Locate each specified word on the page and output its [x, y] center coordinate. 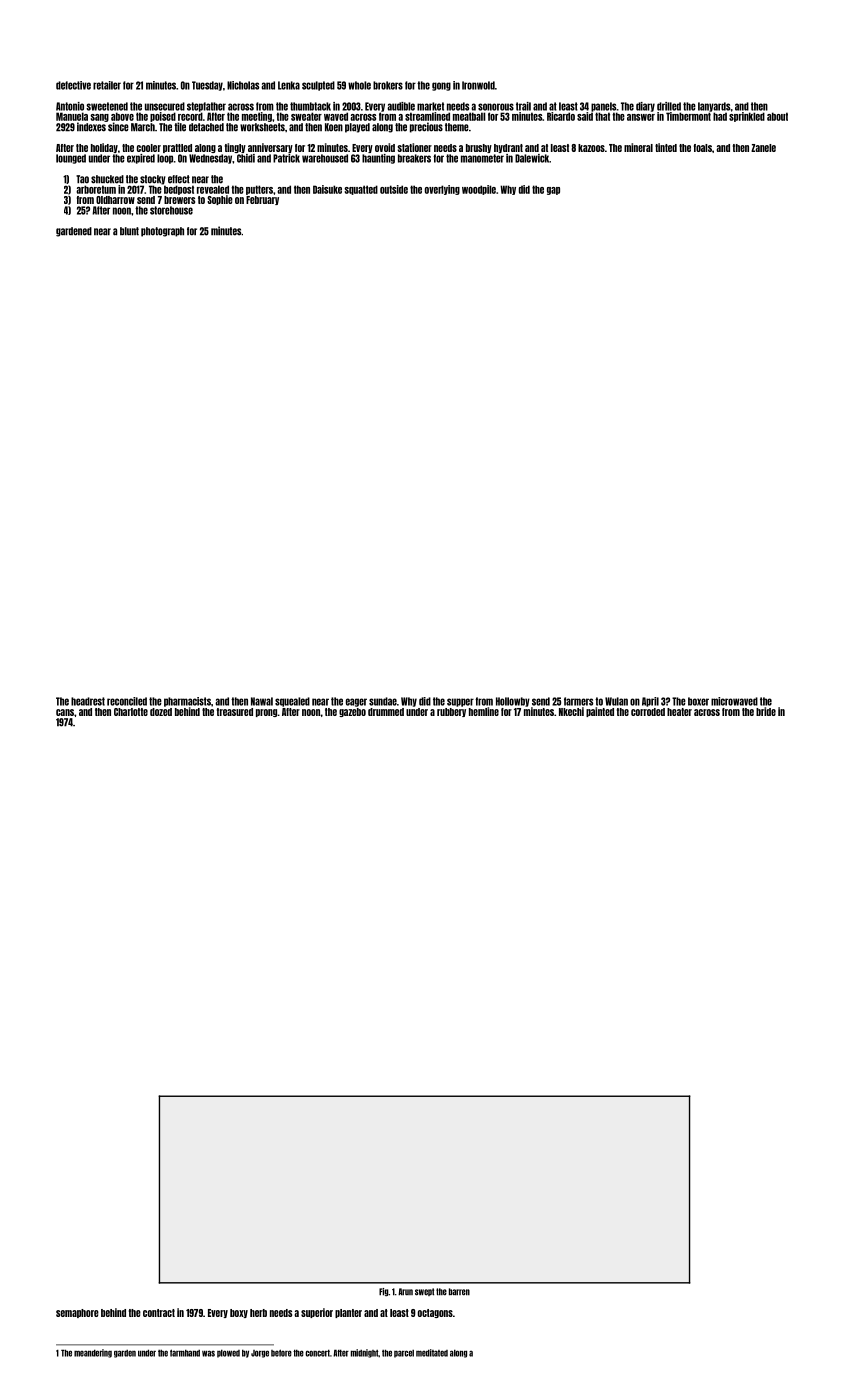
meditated [432, 1353]
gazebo [352, 712]
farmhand [185, 1353]
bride [766, 711]
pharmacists [187, 702]
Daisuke [327, 189]
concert [317, 1353]
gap [553, 191]
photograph [162, 232]
